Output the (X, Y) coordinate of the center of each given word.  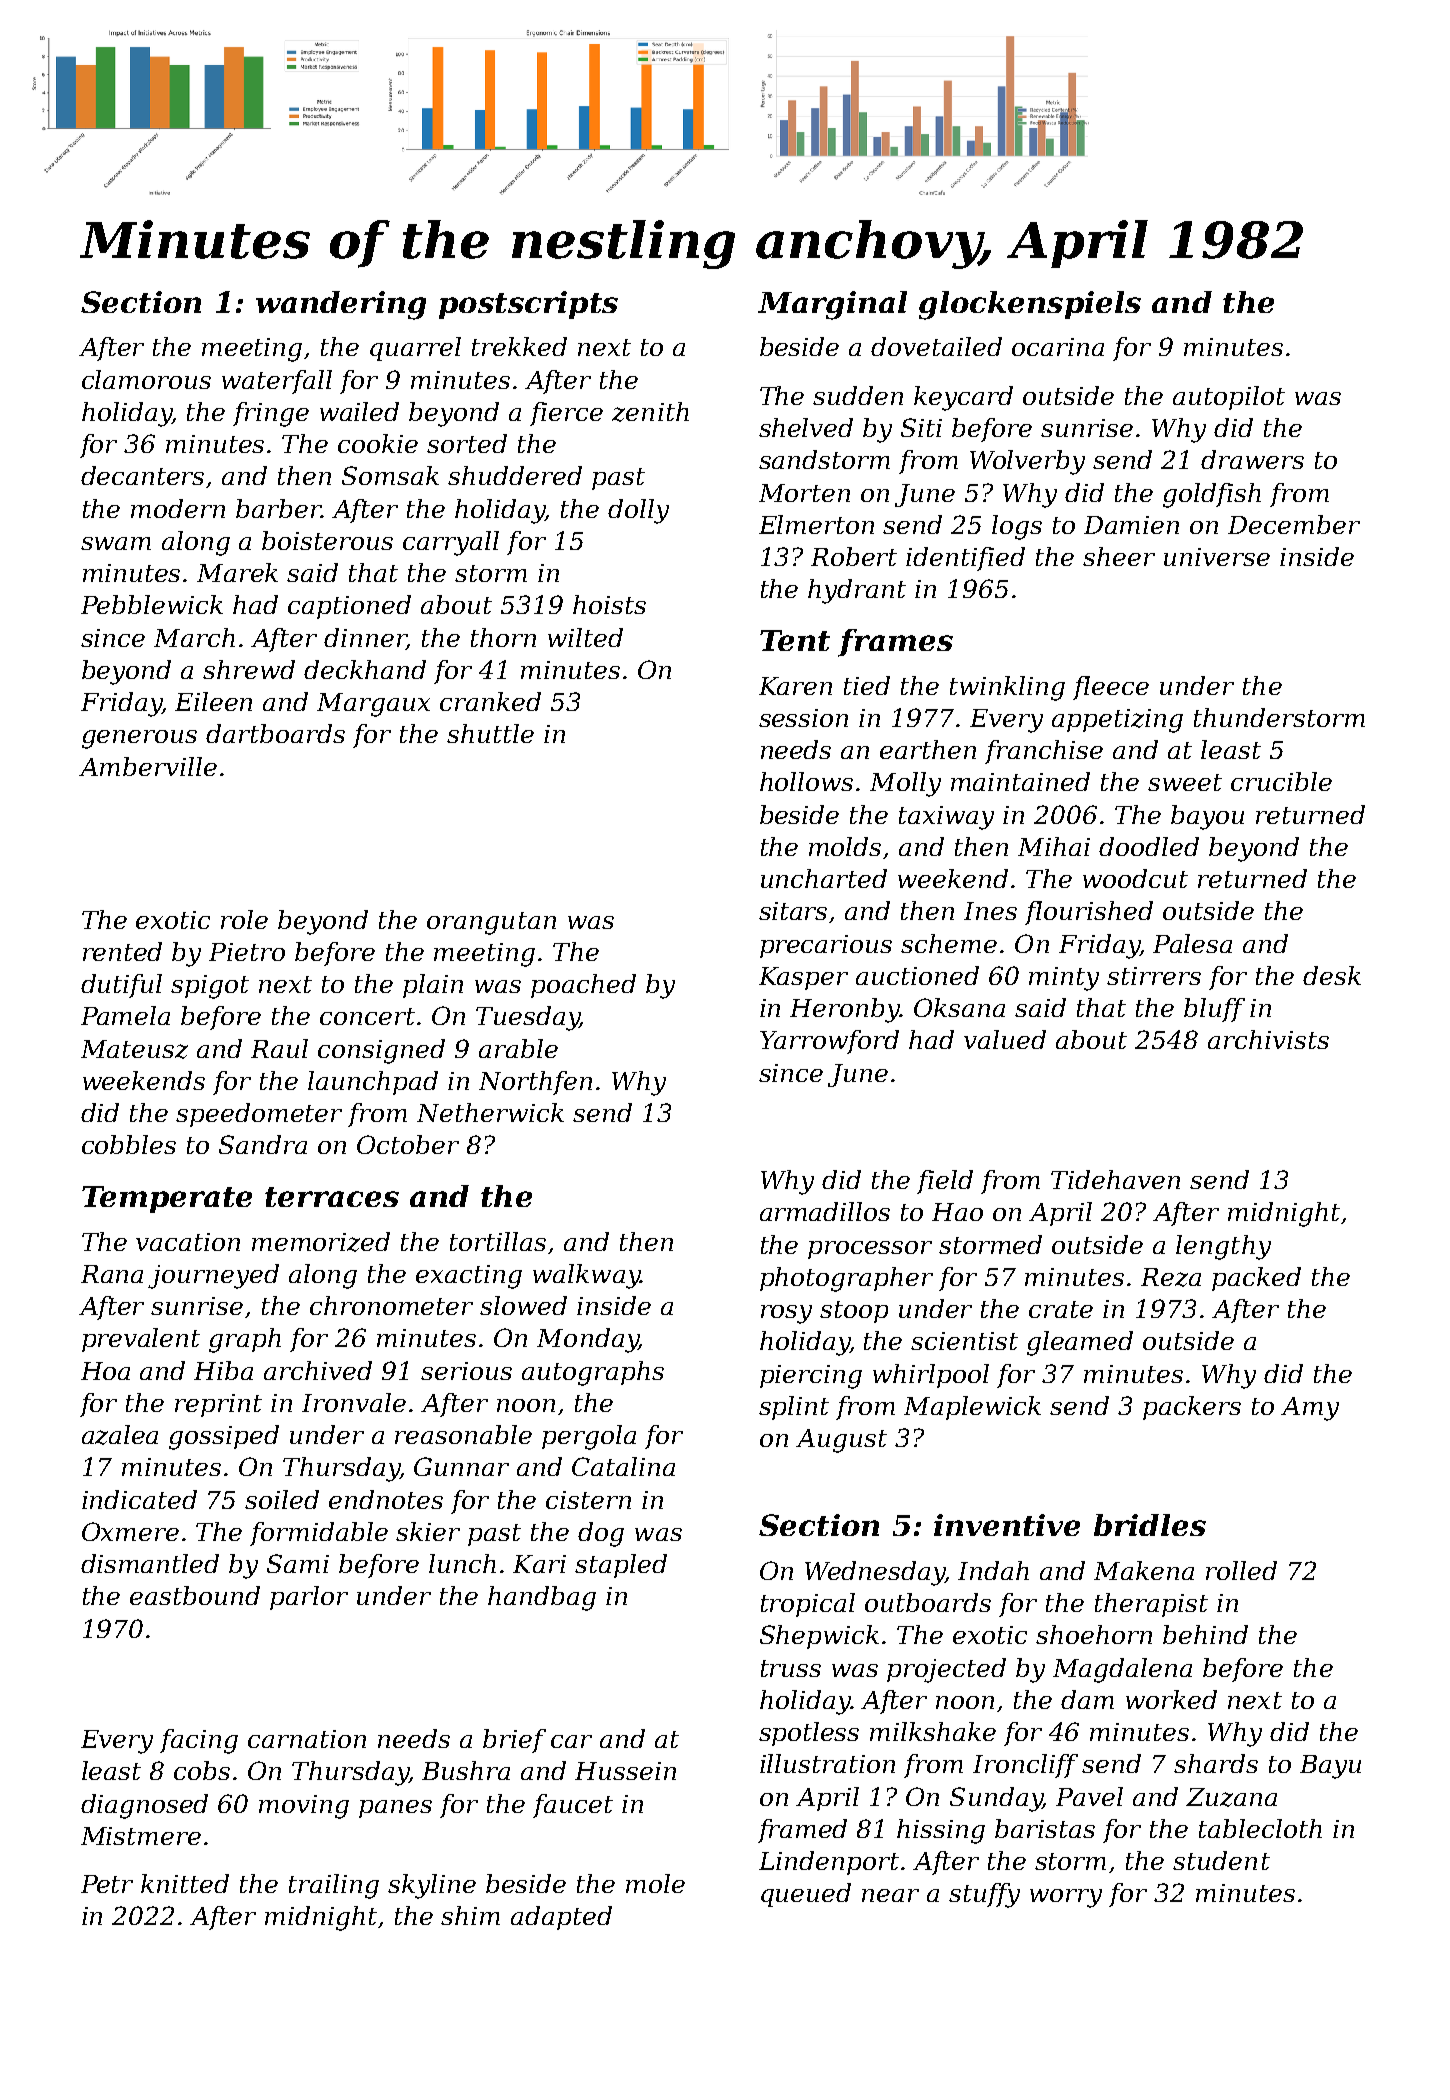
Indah (993, 1570)
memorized (321, 1242)
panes (395, 1809)
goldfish (1212, 495)
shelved (806, 427)
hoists (609, 604)
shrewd (249, 669)
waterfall (277, 382)
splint (794, 1408)
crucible (1281, 781)
